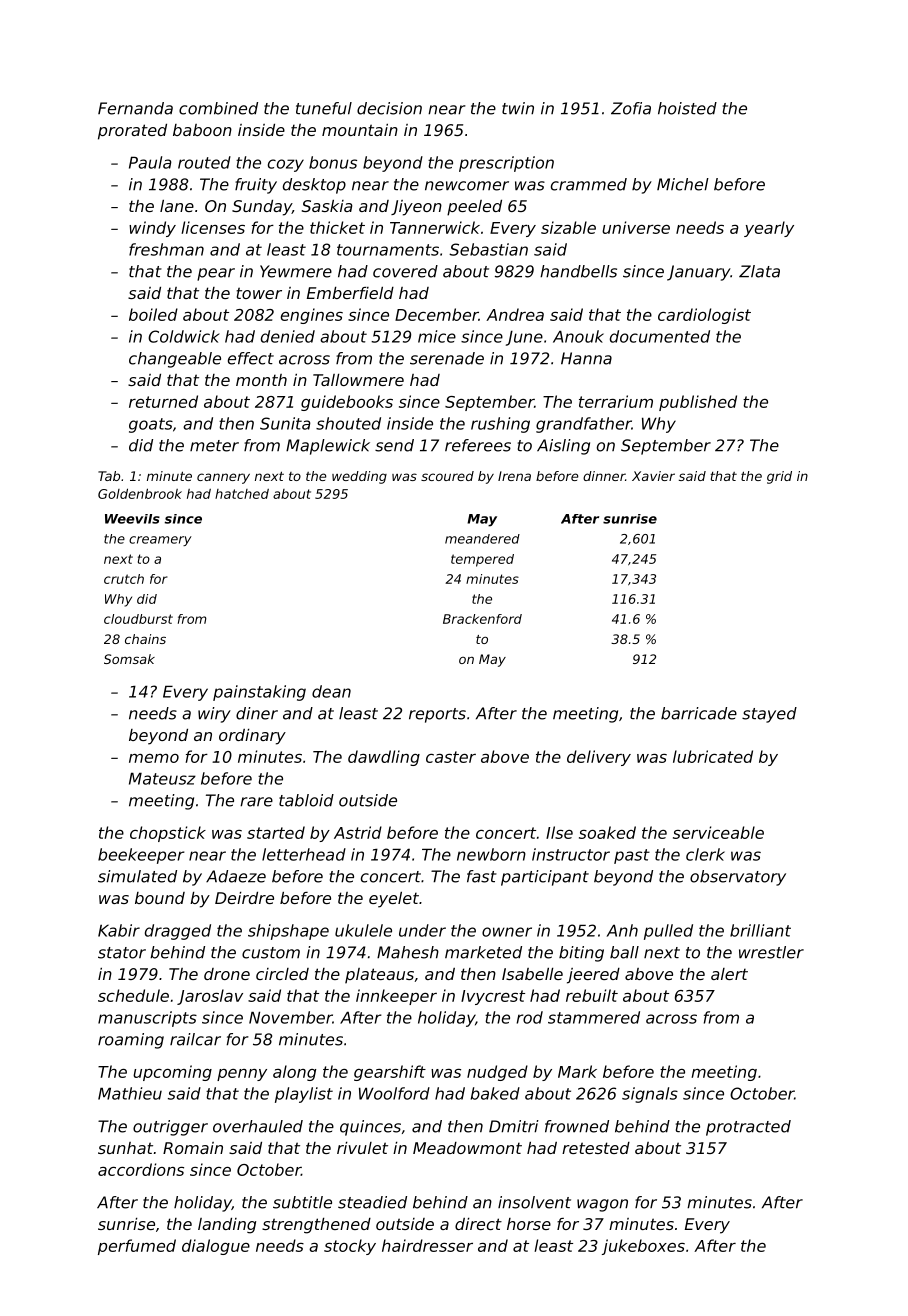 The height and width of the screenshot is (1316, 908). What do you see at coordinates (227, 1226) in the screenshot?
I see `landing` at bounding box center [227, 1226].
